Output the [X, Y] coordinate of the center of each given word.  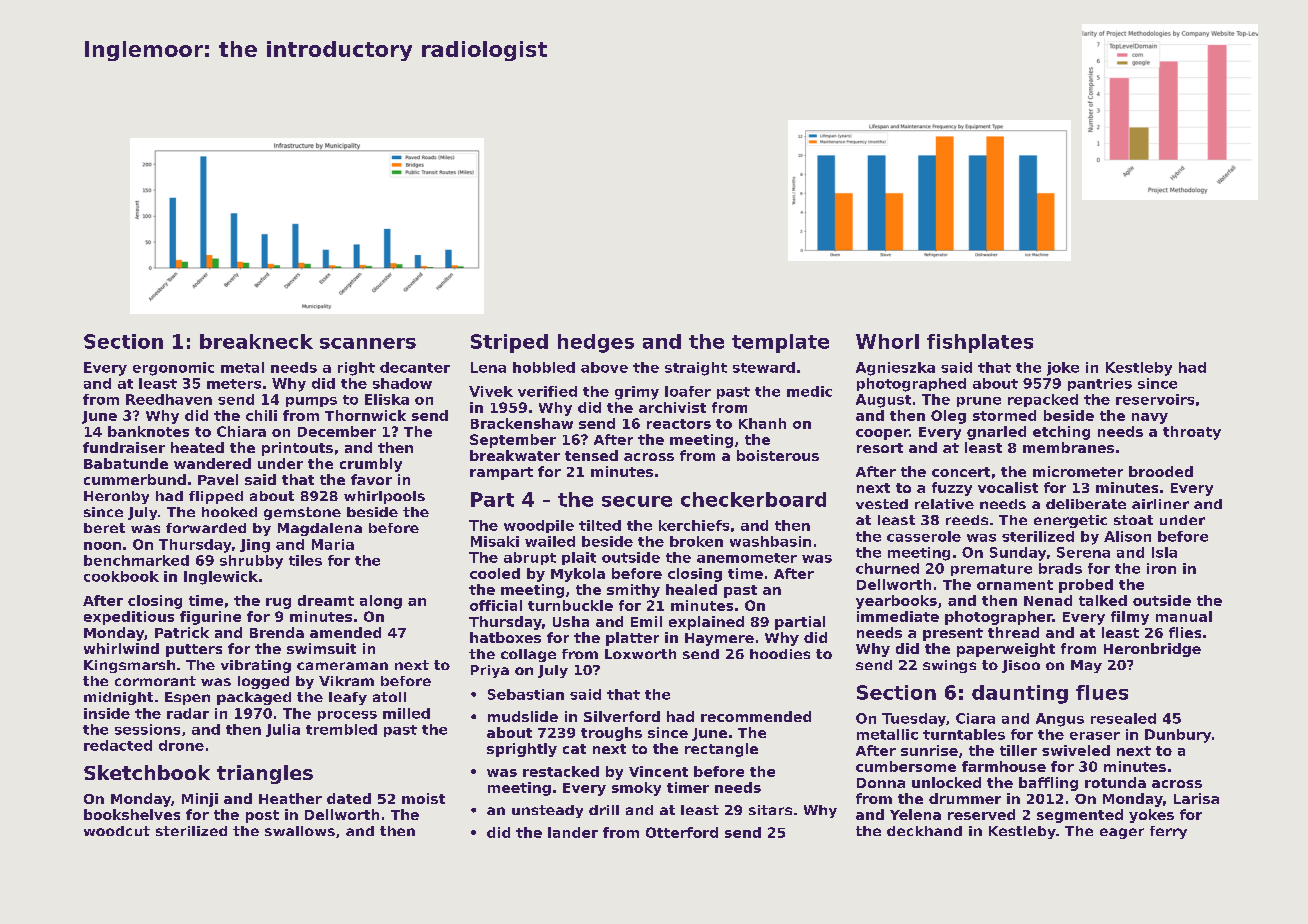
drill [604, 810]
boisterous [778, 455]
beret [104, 528]
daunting [1020, 694]
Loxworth [640, 654]
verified [547, 391]
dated [349, 798]
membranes [1068, 447]
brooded [1161, 471]
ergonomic [173, 369]
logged [263, 682]
